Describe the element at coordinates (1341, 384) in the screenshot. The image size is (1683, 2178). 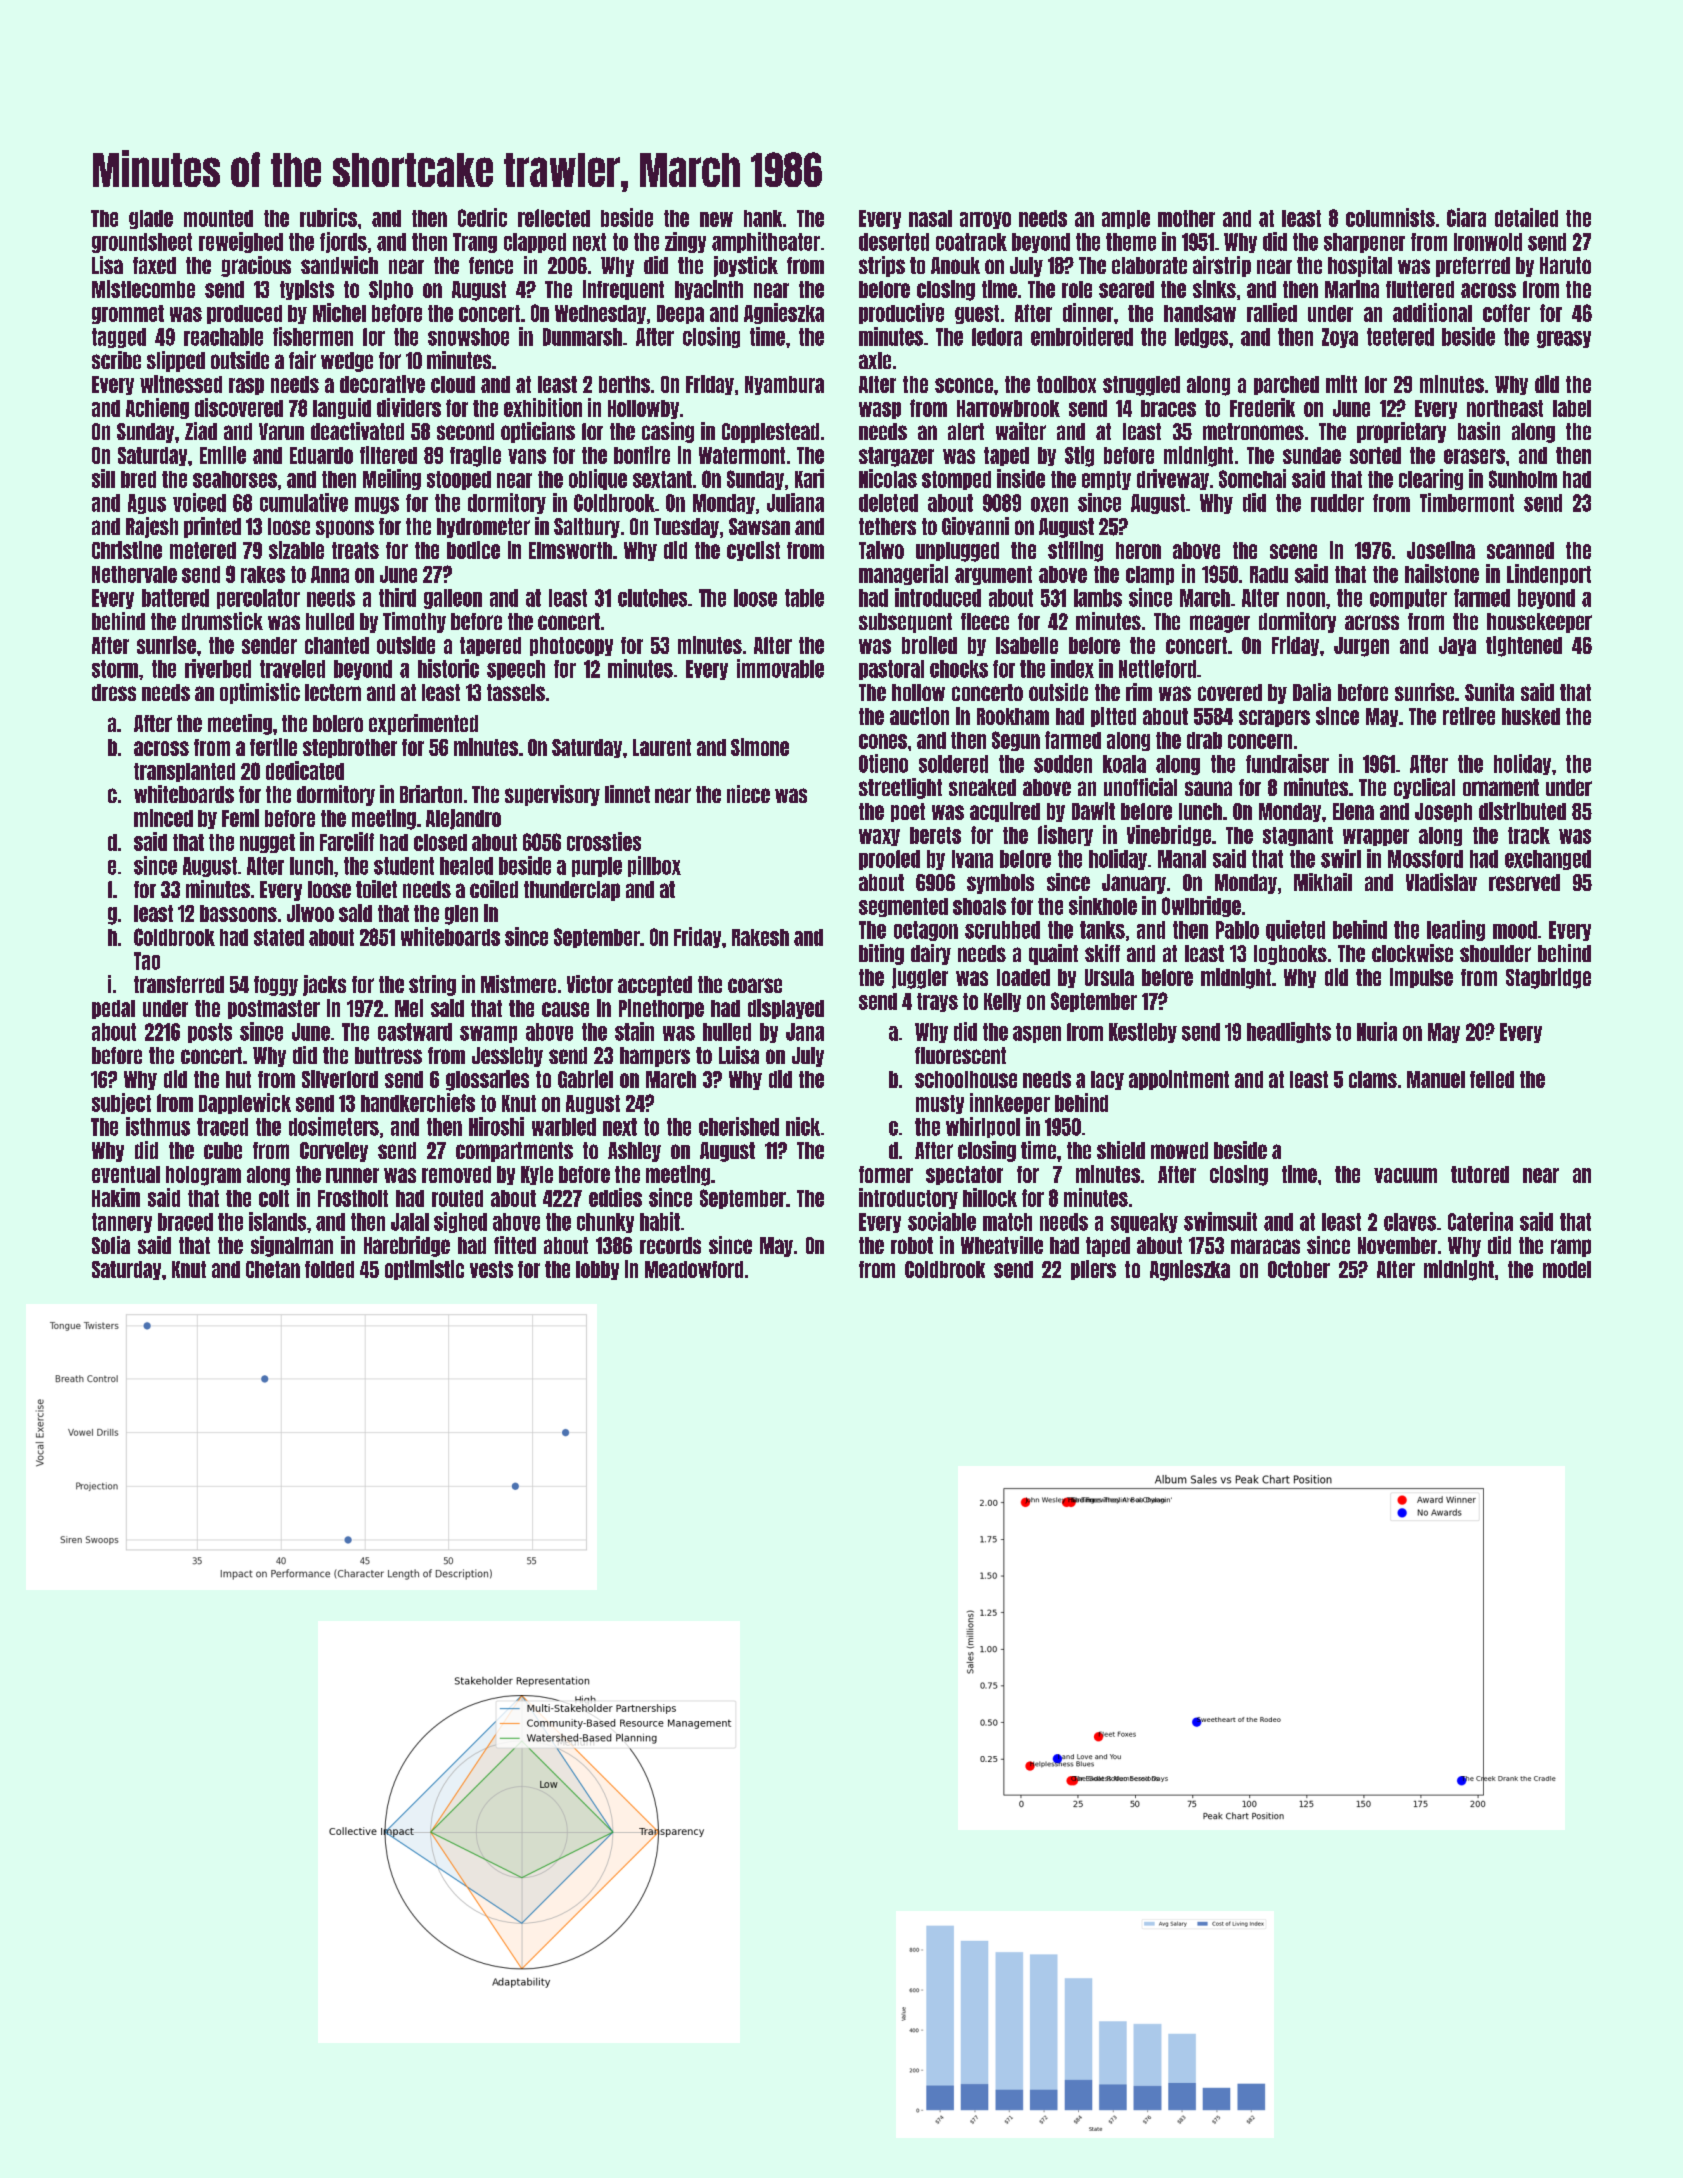
I see `mitt` at that location.
